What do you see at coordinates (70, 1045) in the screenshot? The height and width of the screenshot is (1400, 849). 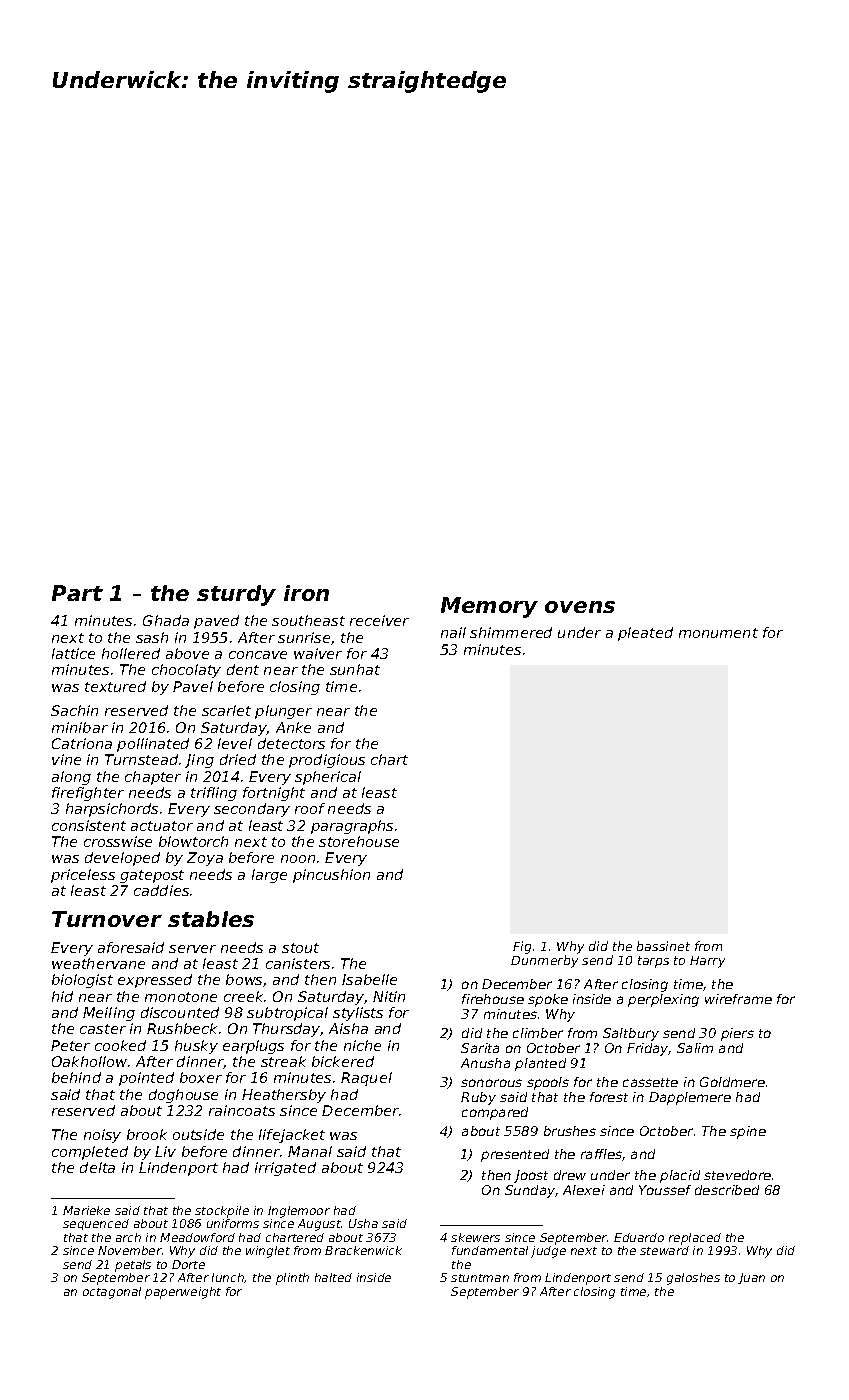 I see `Peter` at bounding box center [70, 1045].
